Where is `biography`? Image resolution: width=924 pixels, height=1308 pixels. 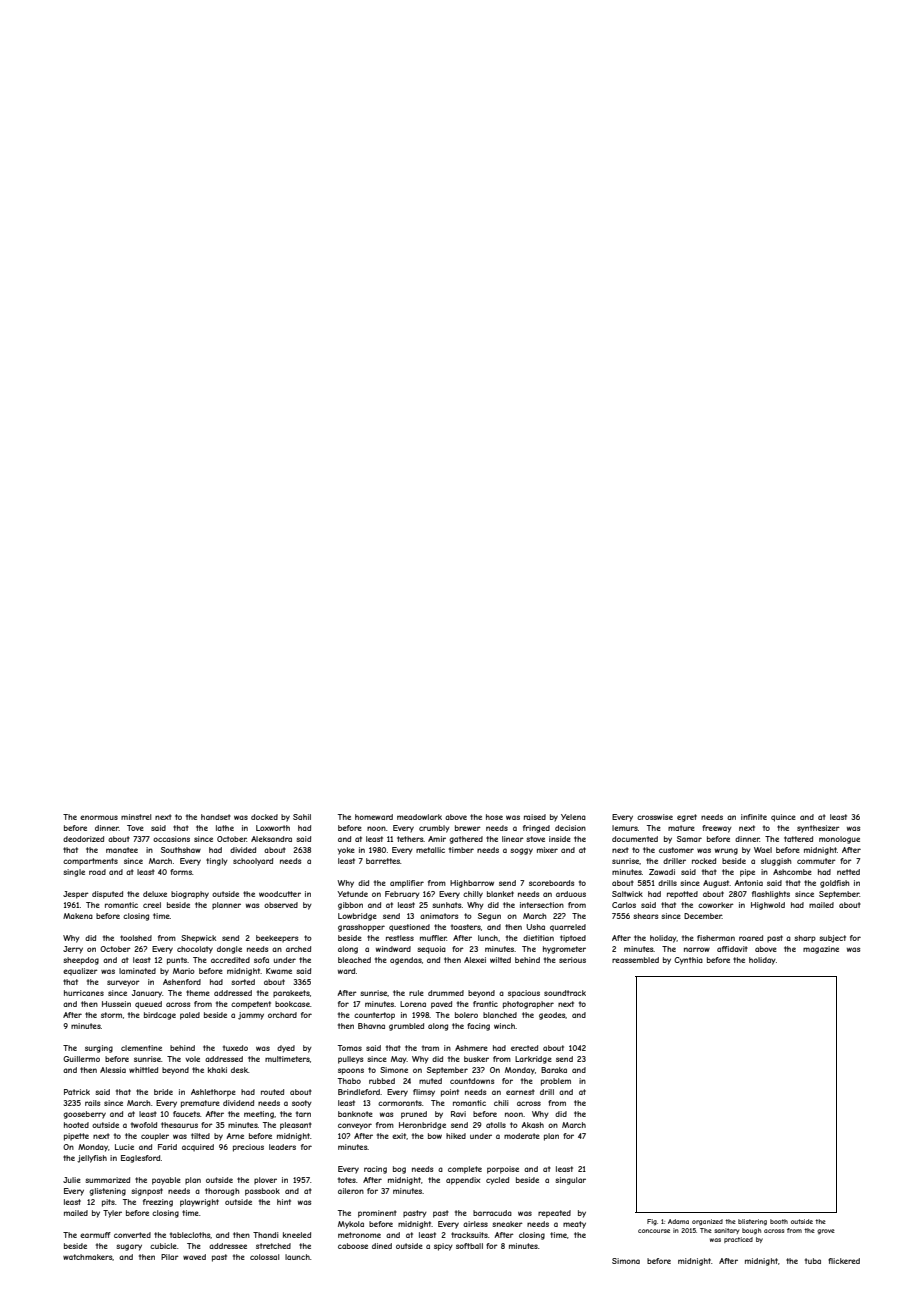
biography is located at coordinates (190, 895).
